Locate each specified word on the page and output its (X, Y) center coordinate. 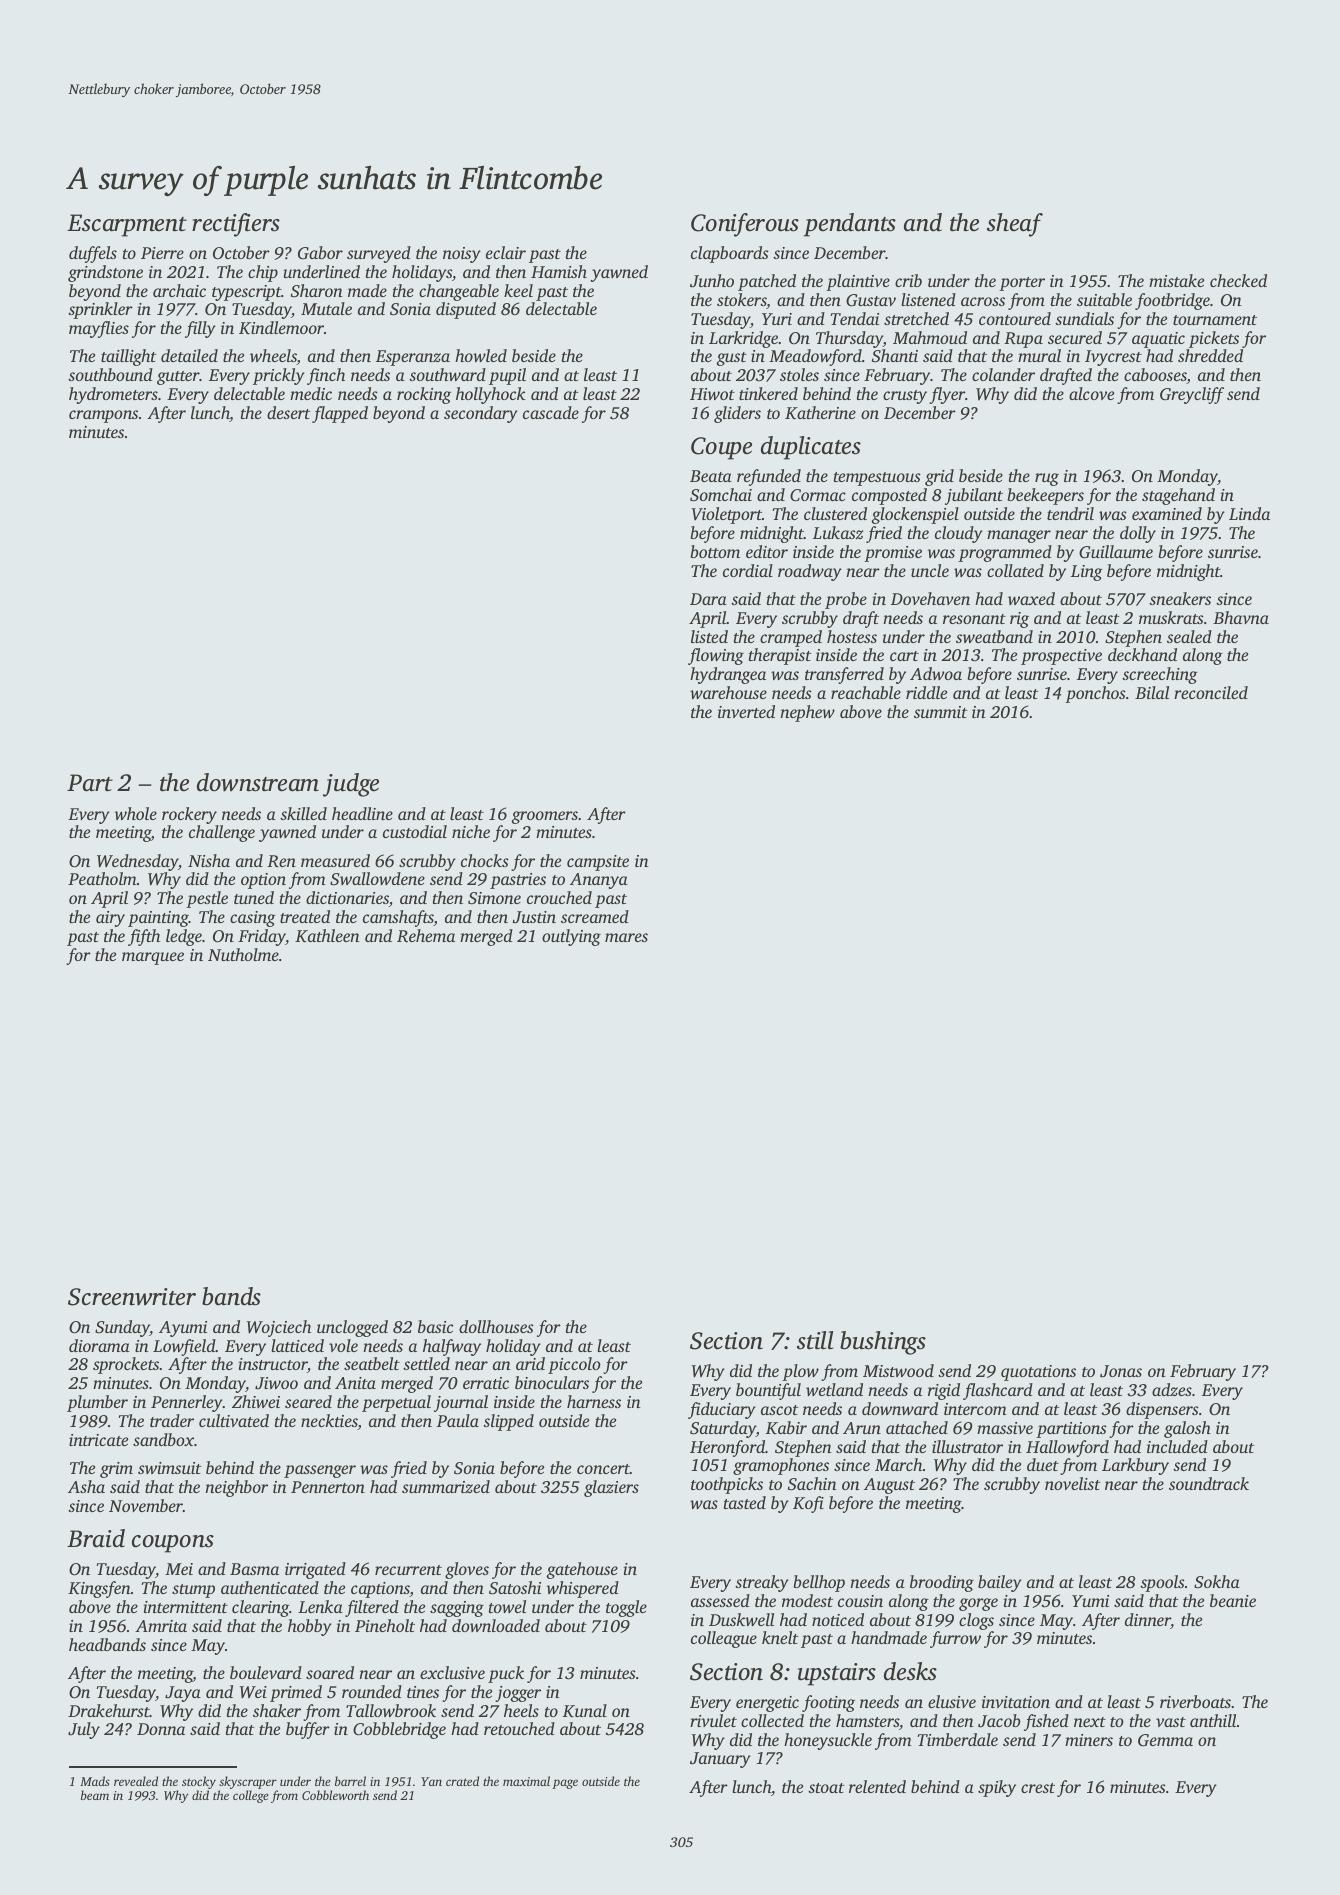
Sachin (812, 1484)
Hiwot (712, 394)
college (250, 1796)
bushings (883, 1343)
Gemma (1165, 1740)
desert (288, 412)
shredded (1210, 355)
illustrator (967, 1446)
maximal (526, 1781)
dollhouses (496, 1326)
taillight (128, 357)
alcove (1091, 393)
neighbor (237, 1488)
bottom (715, 551)
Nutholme (243, 954)
